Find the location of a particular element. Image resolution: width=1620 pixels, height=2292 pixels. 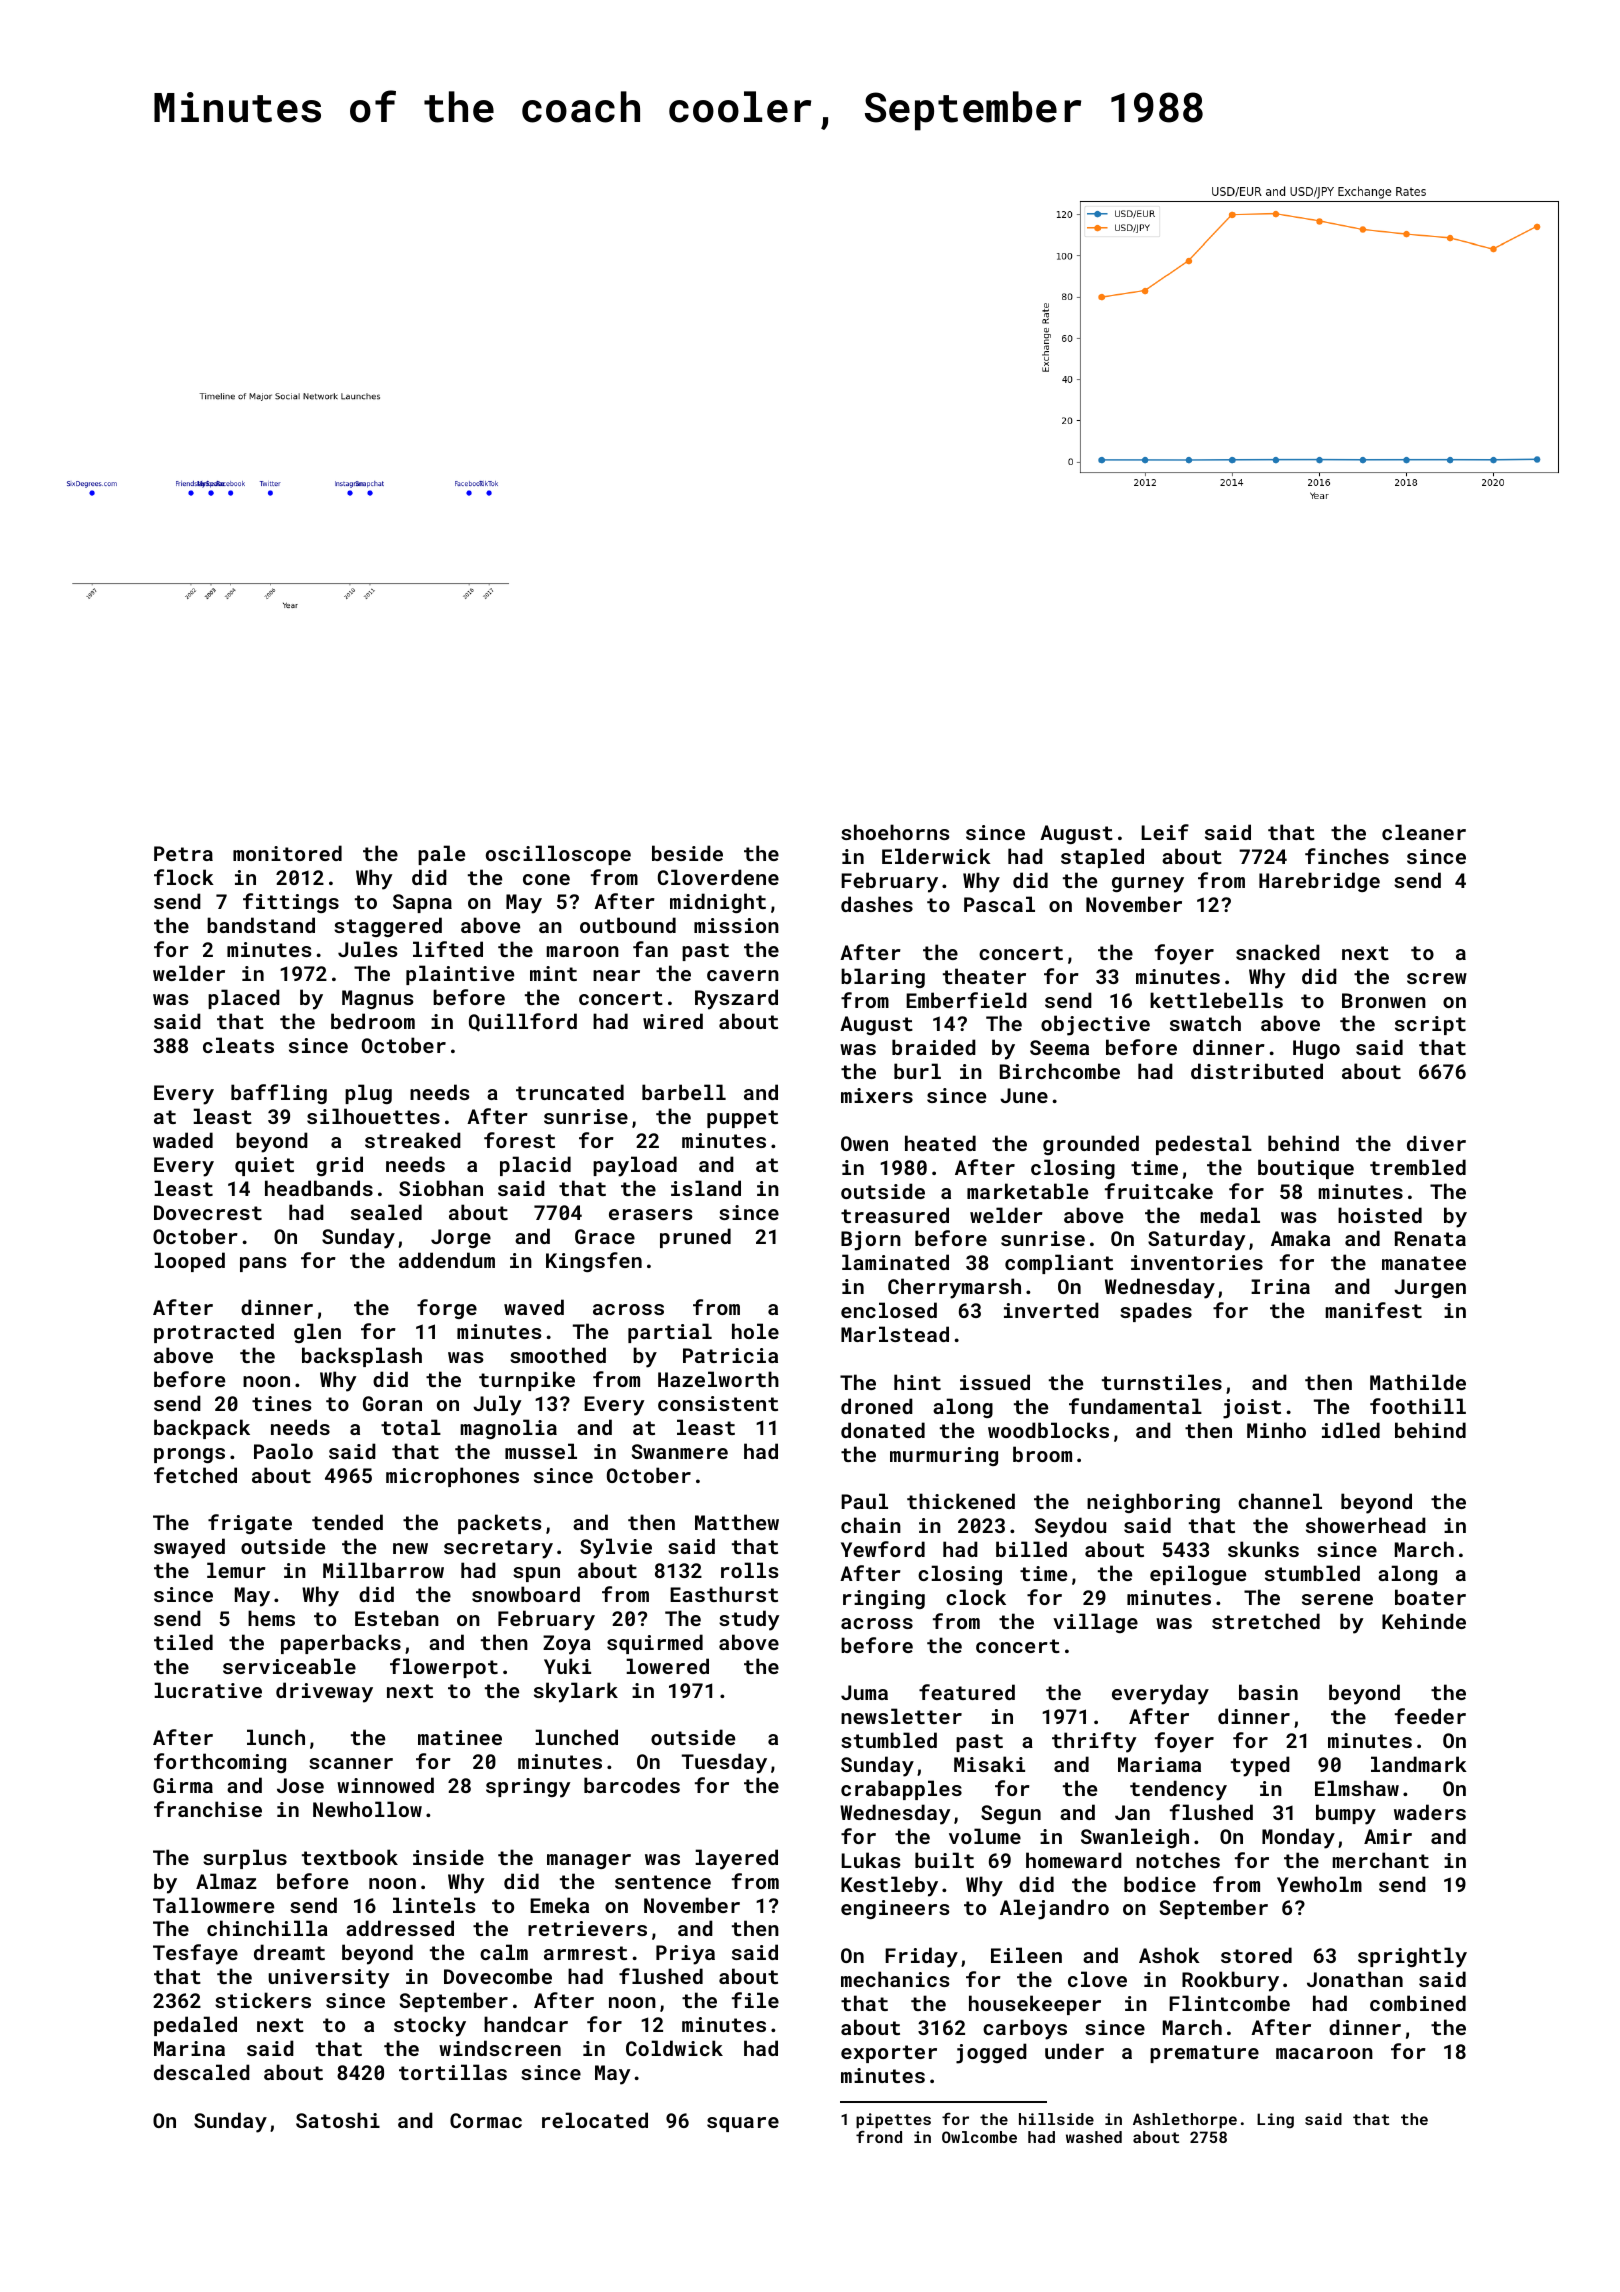

braided is located at coordinates (934, 1047).
